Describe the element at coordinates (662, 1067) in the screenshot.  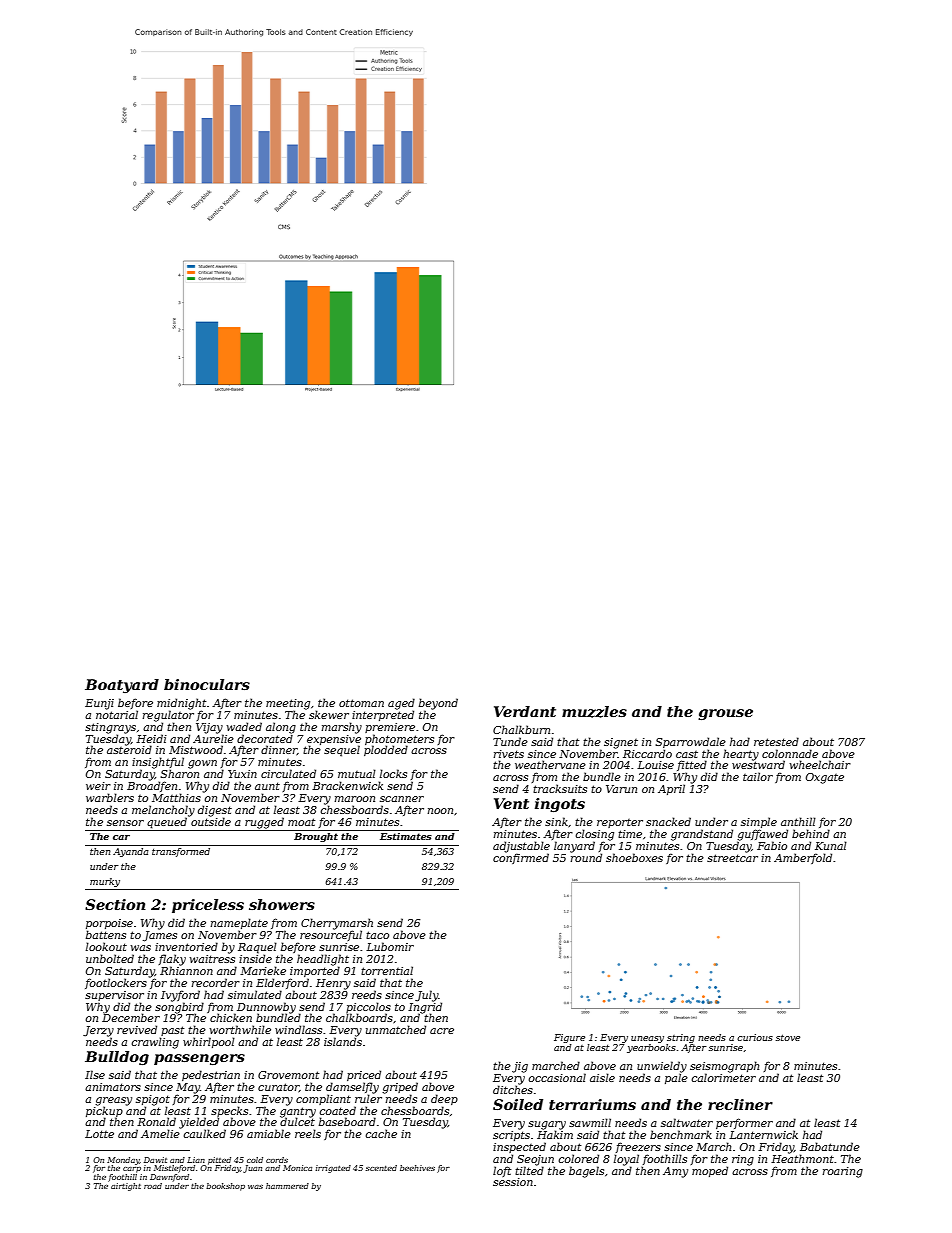
I see `unwieldy` at that location.
